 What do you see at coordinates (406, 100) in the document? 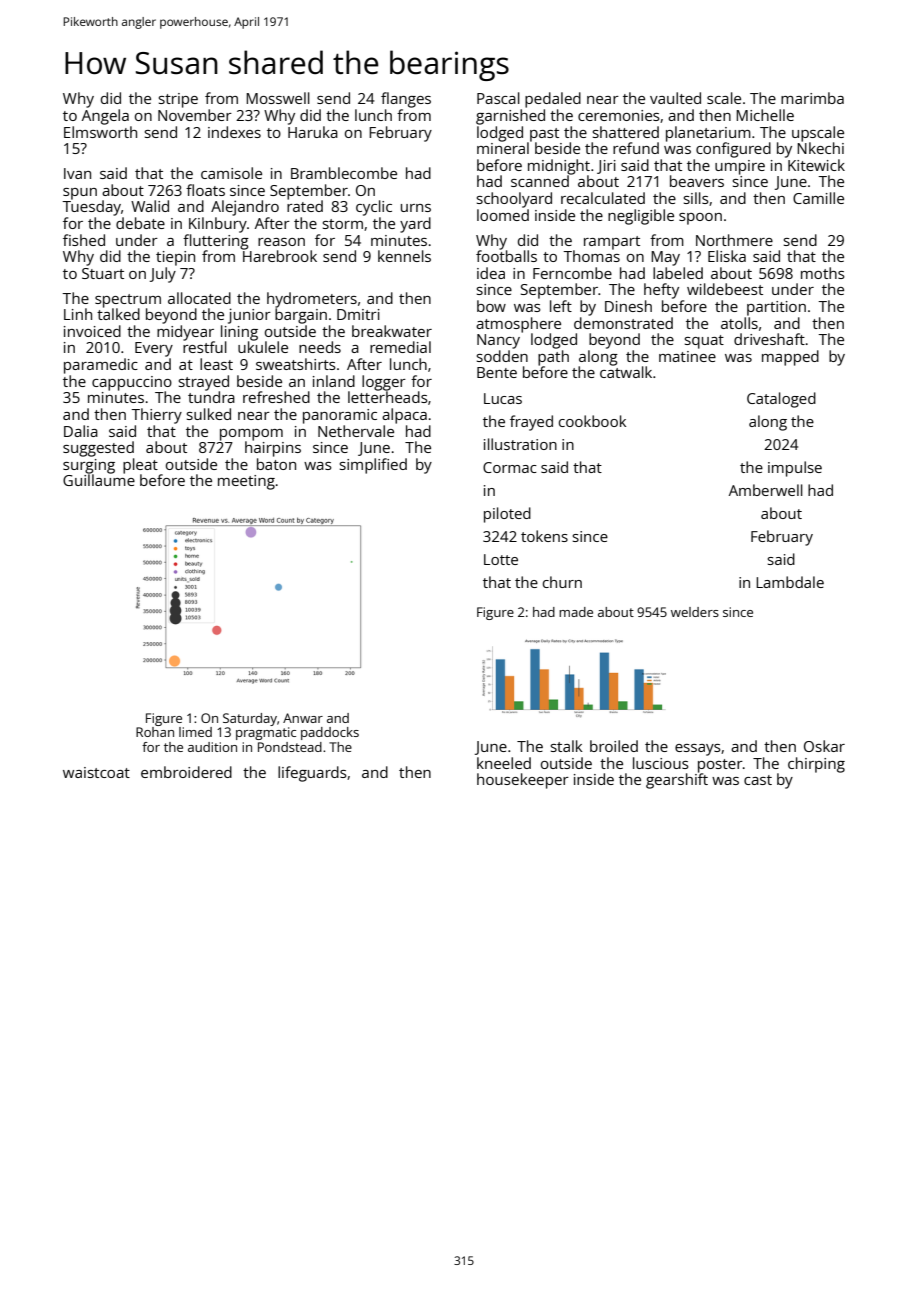
I see `flanges` at bounding box center [406, 100].
